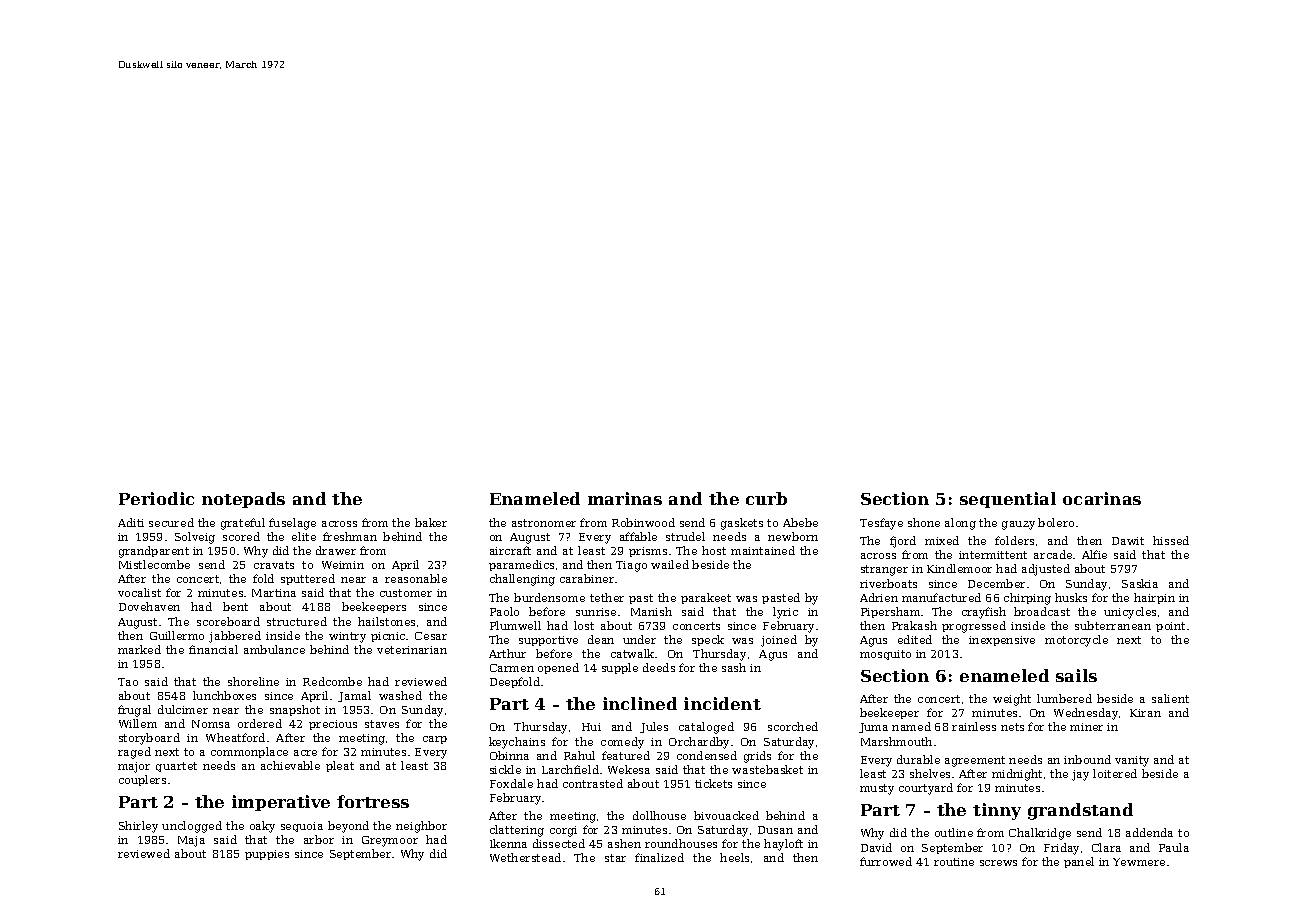 The image size is (1308, 924). What do you see at coordinates (648, 552) in the screenshot?
I see `prisms` at bounding box center [648, 552].
